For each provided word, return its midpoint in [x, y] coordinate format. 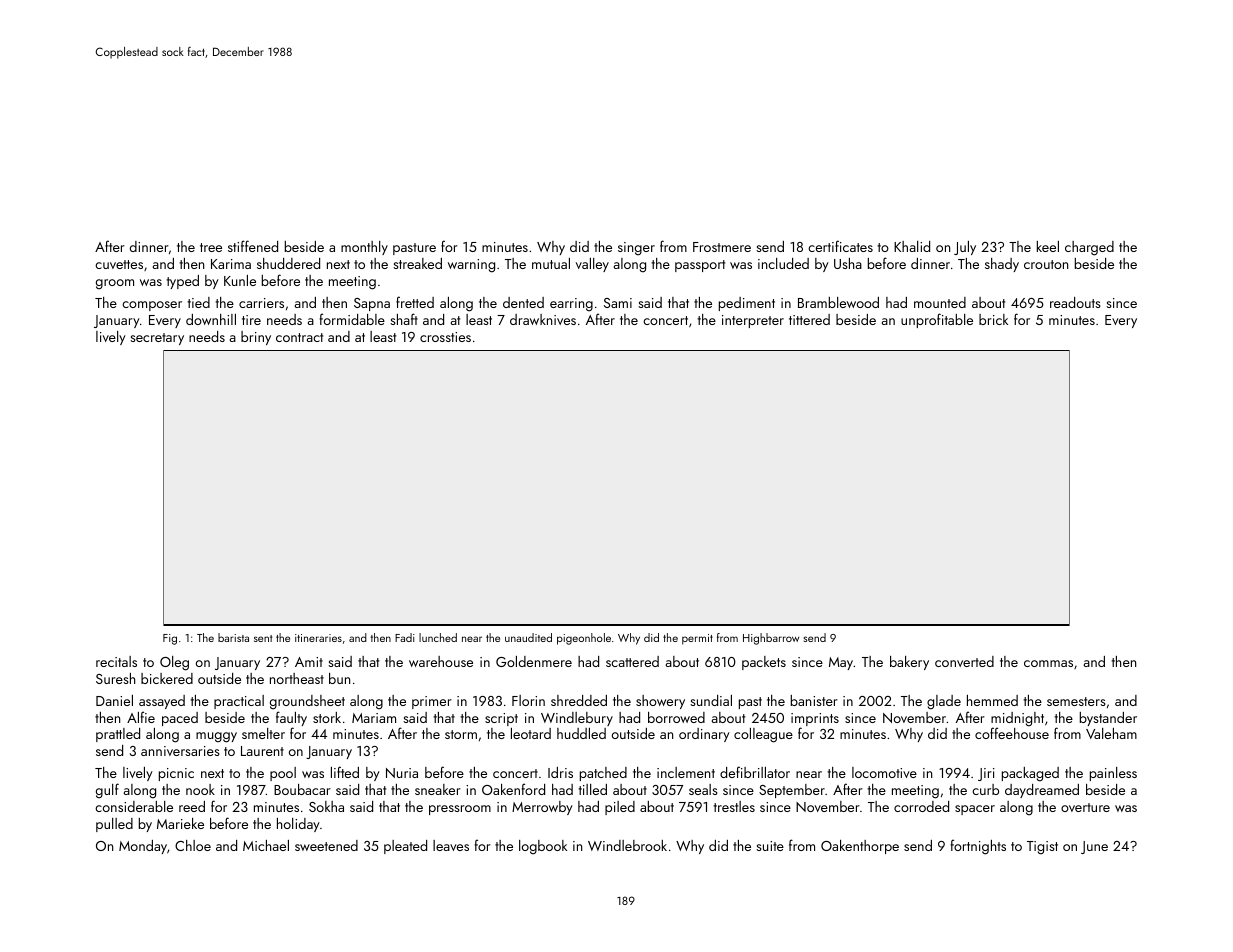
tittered [809, 319]
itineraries [318, 638]
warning [471, 266]
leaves [451, 845]
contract [299, 337]
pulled [114, 825]
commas [1048, 663]
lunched [438, 637]
